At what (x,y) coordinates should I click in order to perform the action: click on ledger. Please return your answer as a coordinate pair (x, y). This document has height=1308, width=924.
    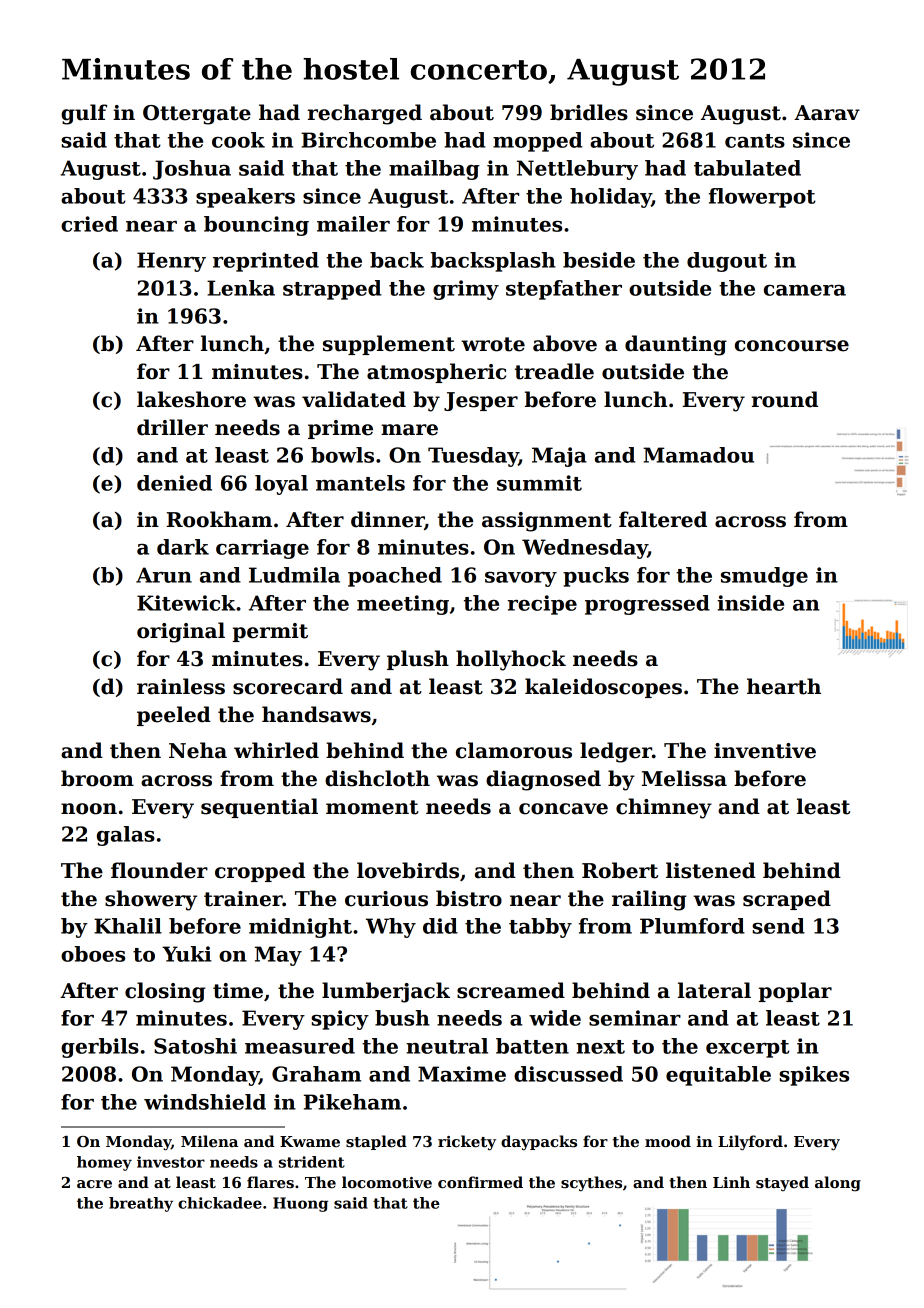
    Looking at the image, I should click on (616, 752).
